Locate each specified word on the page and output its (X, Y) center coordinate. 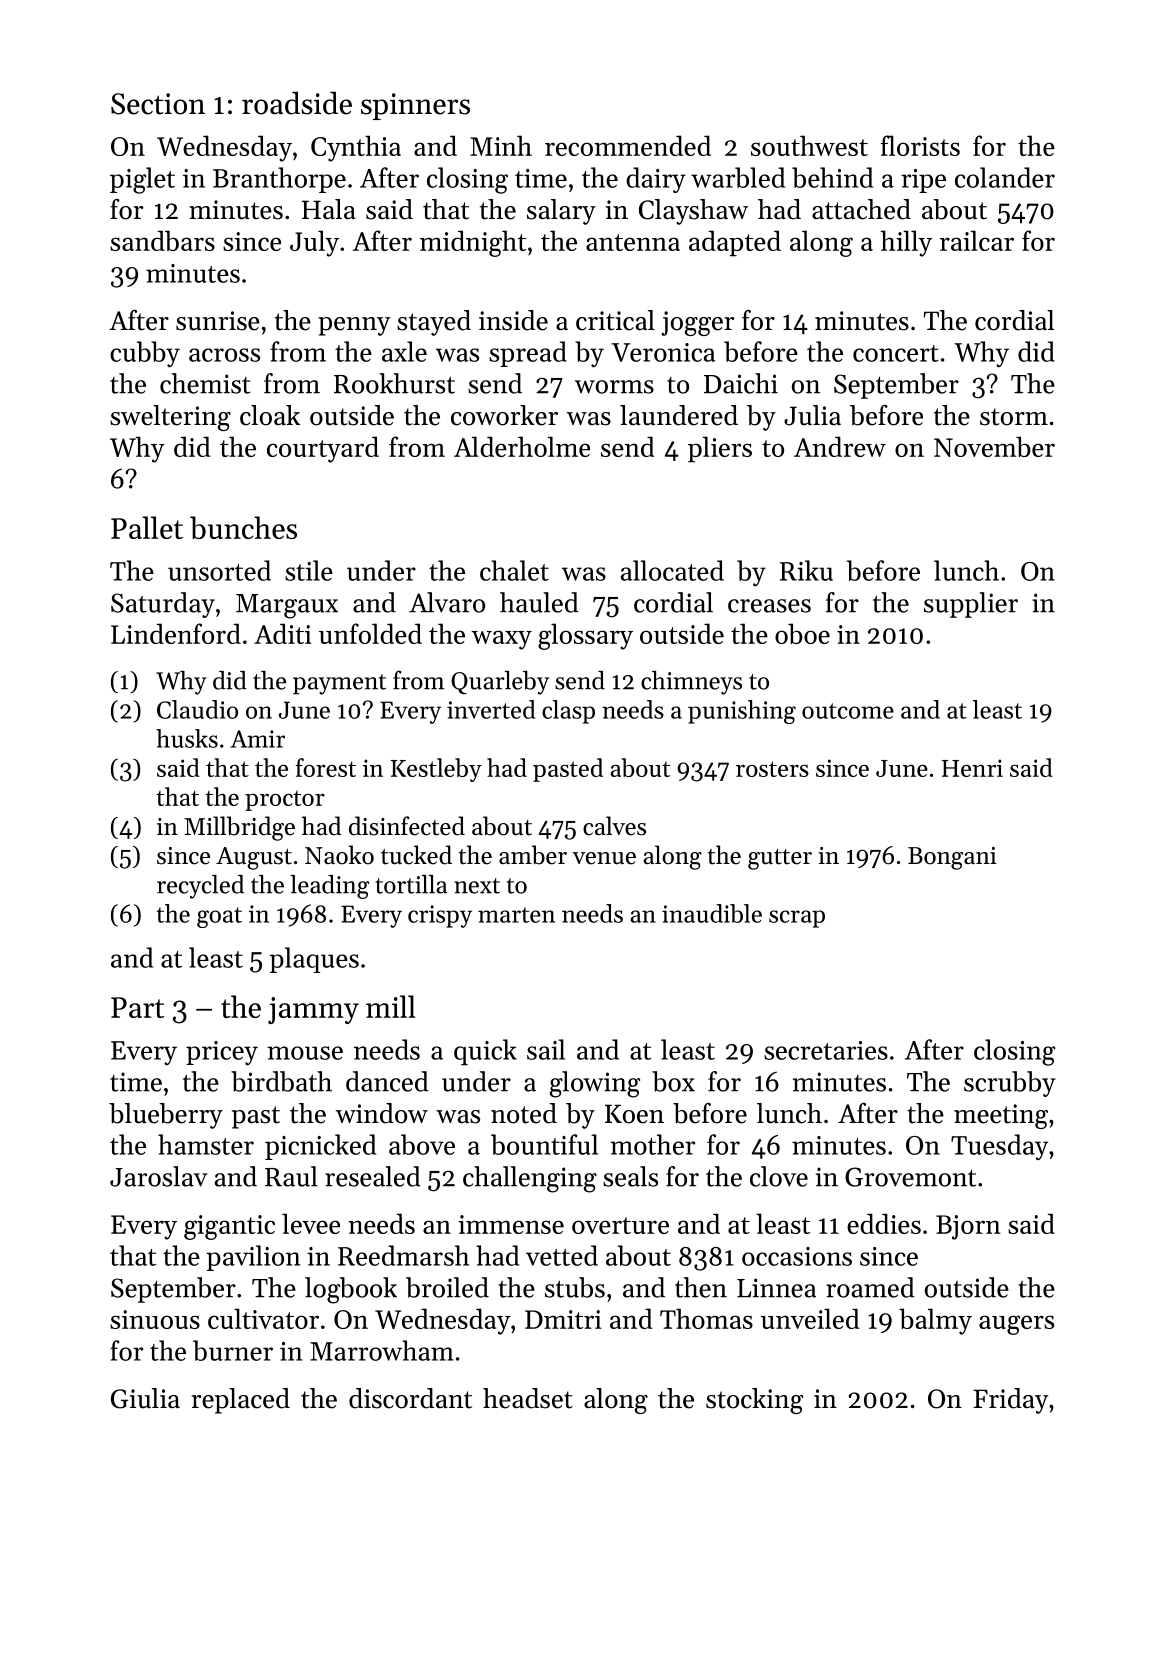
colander (1005, 177)
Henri (972, 768)
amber (533, 855)
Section (158, 104)
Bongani (952, 858)
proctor (285, 801)
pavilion (253, 1258)
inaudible (712, 913)
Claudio (197, 709)
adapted (735, 243)
